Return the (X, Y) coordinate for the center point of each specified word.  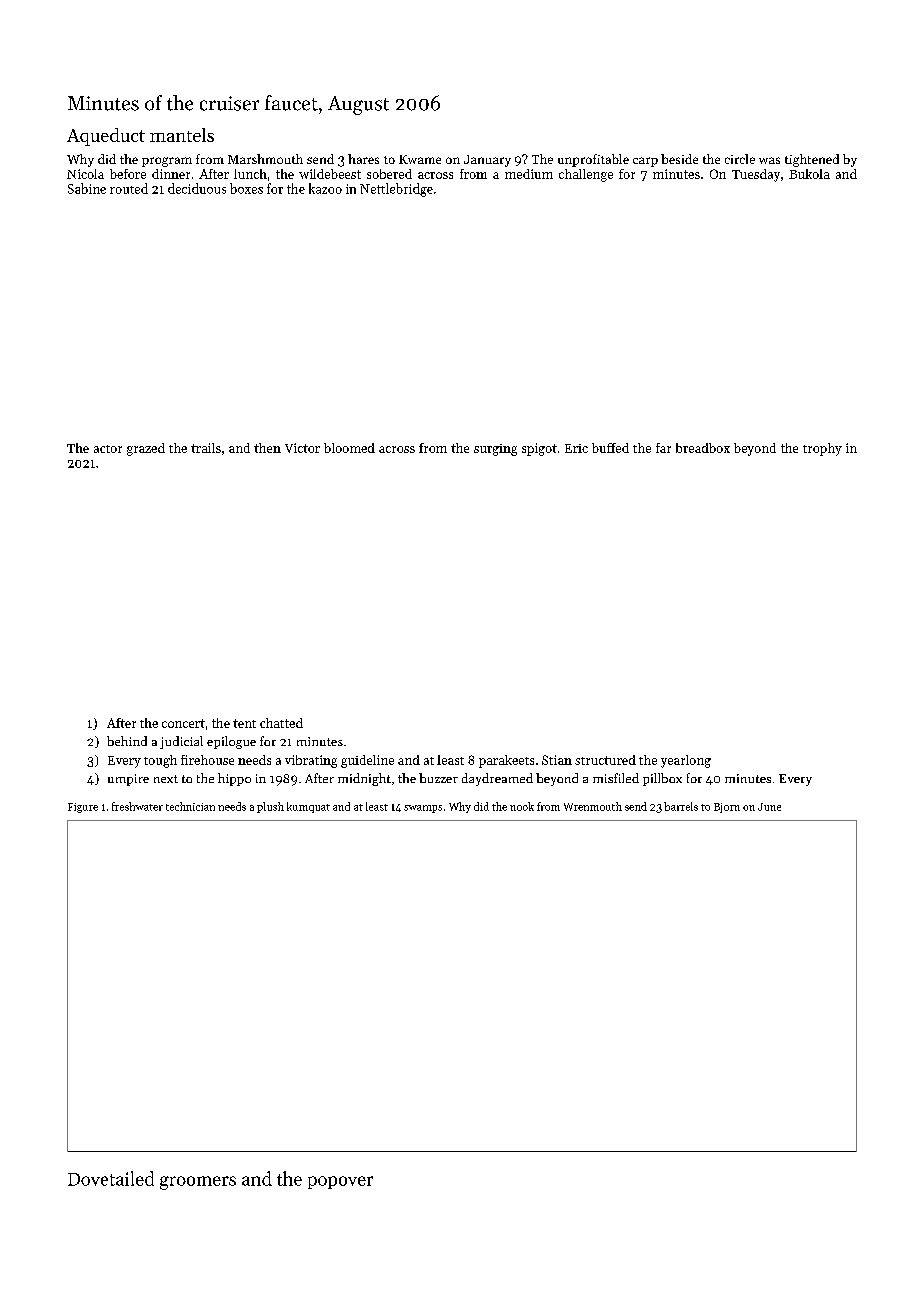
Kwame (420, 159)
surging (495, 450)
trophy (822, 449)
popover (340, 1182)
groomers (198, 1183)
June (769, 807)
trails (206, 448)
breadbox (703, 448)
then (267, 448)
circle (740, 159)
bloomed (349, 448)
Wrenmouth (593, 806)
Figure (83, 808)
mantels (182, 135)
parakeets (506, 761)
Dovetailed (111, 1178)
